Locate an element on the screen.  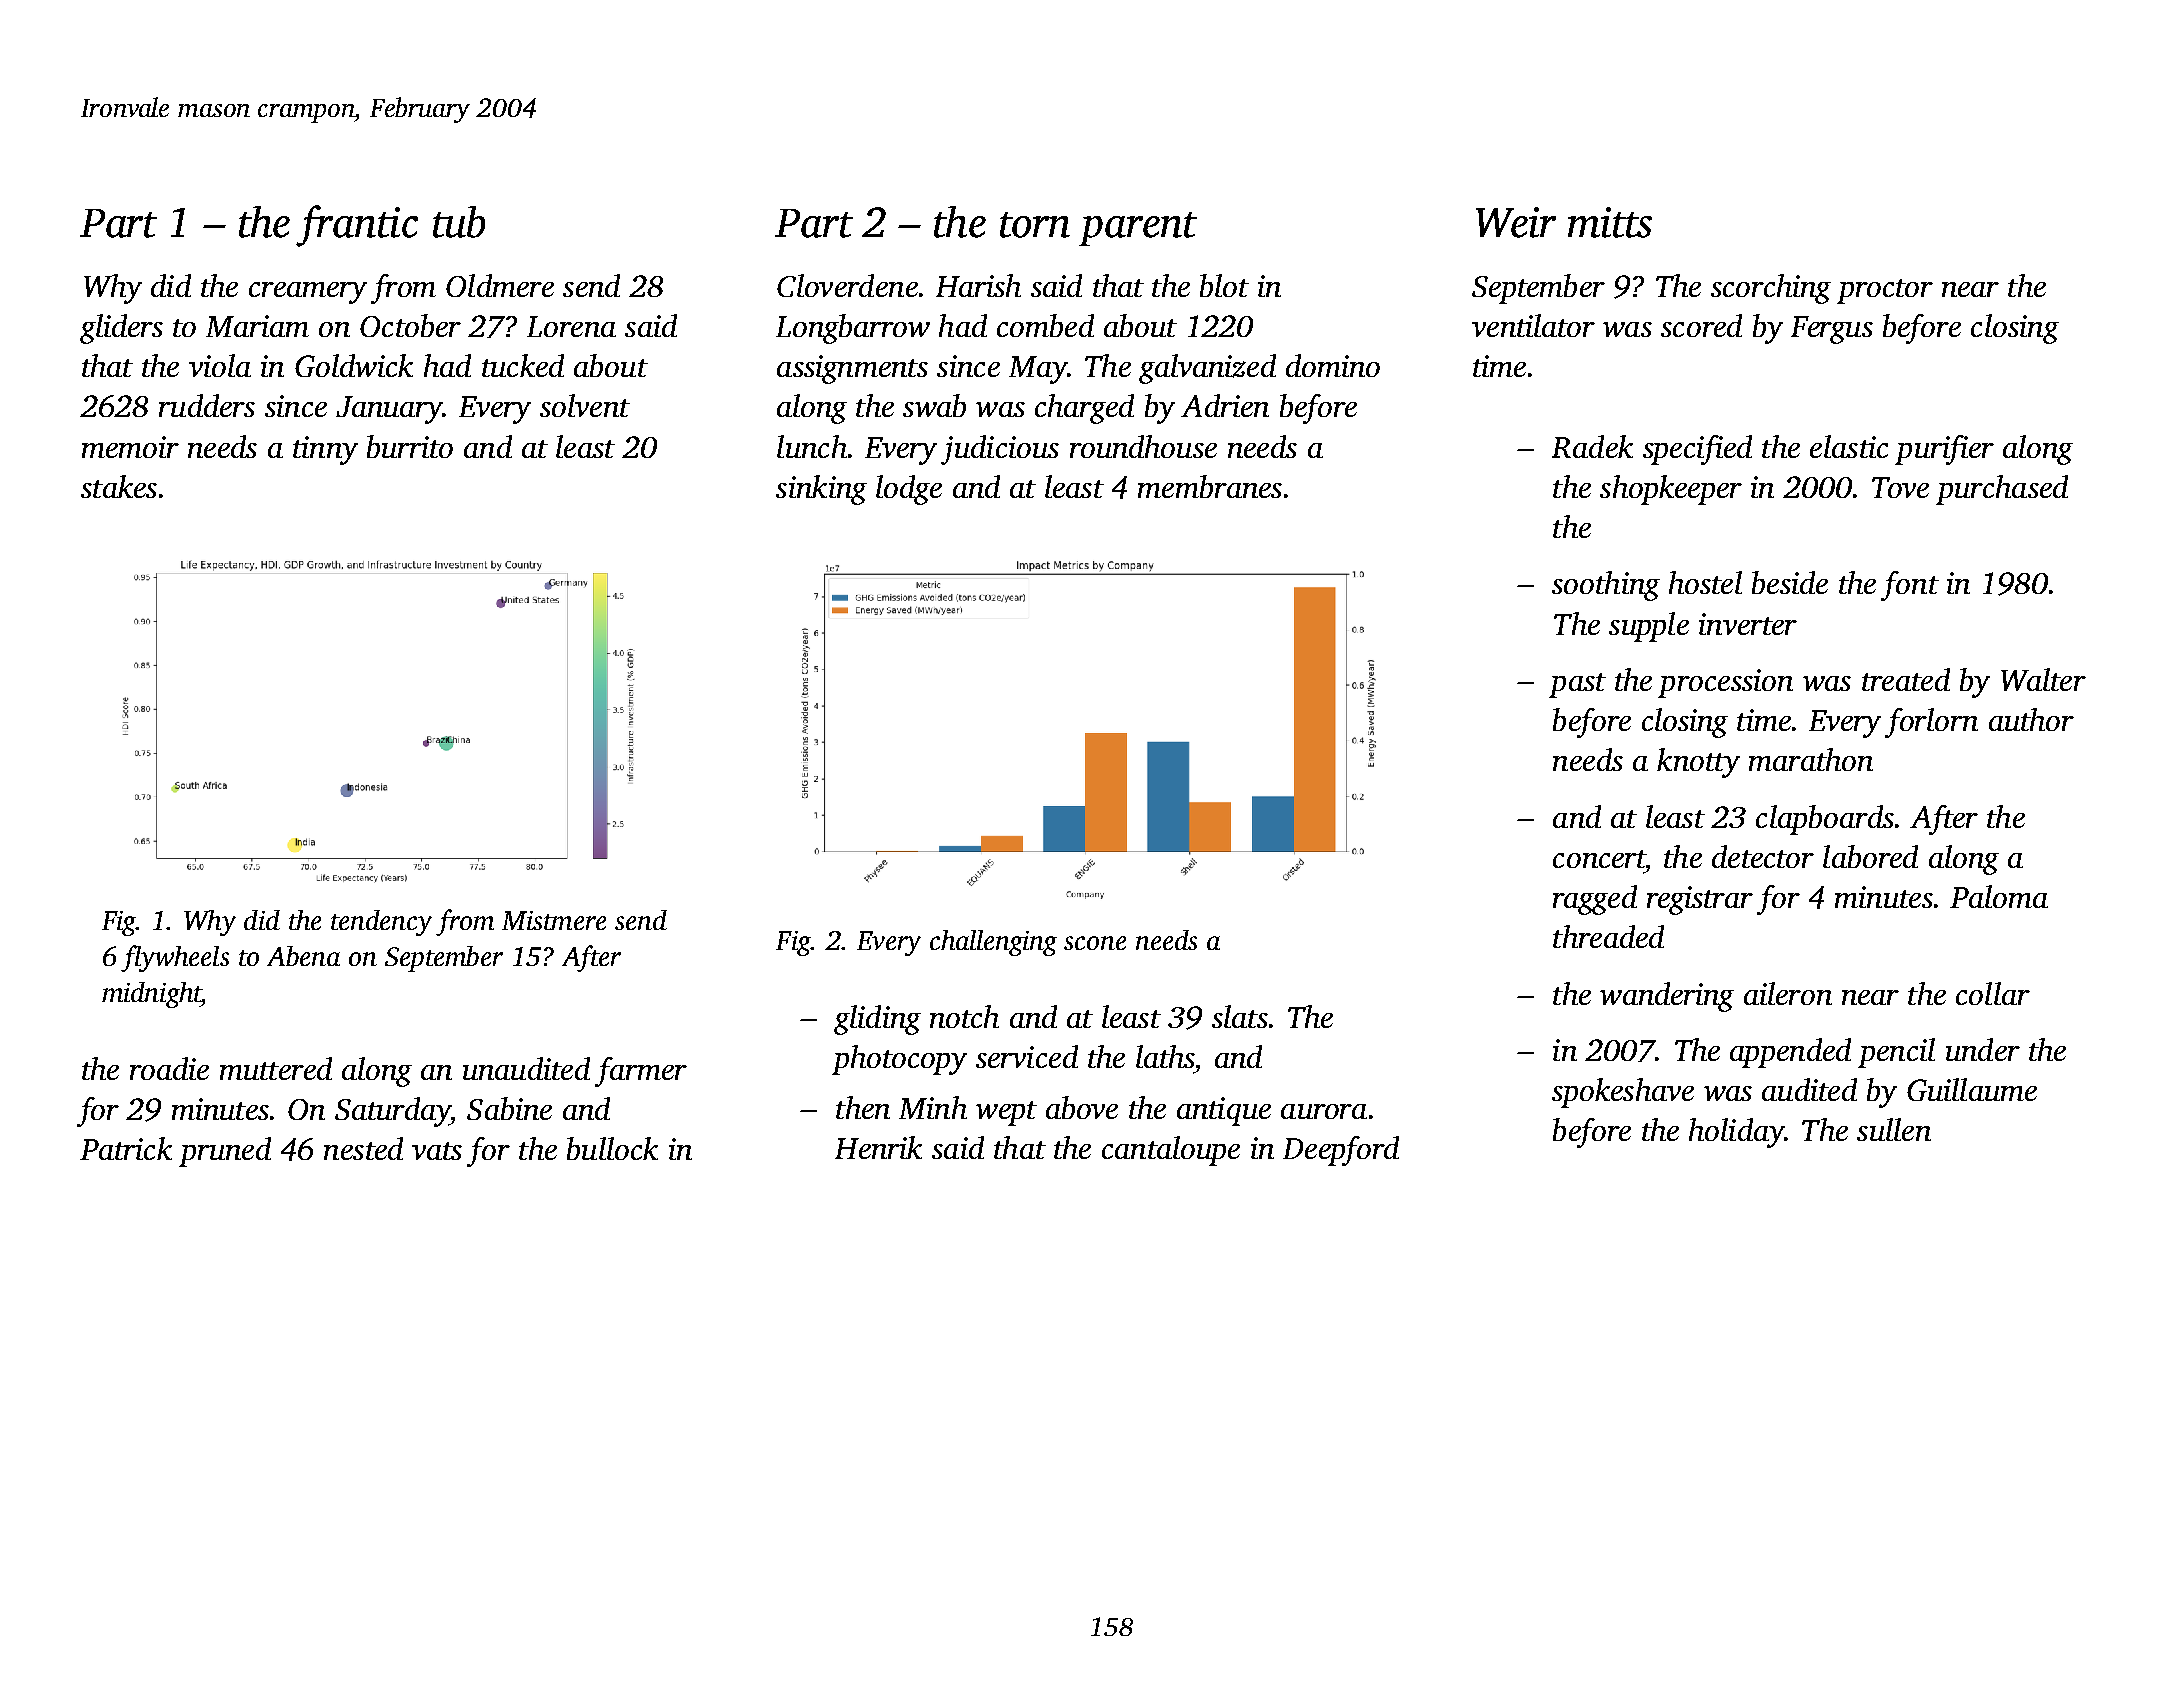
Weir is located at coordinates (1516, 222).
